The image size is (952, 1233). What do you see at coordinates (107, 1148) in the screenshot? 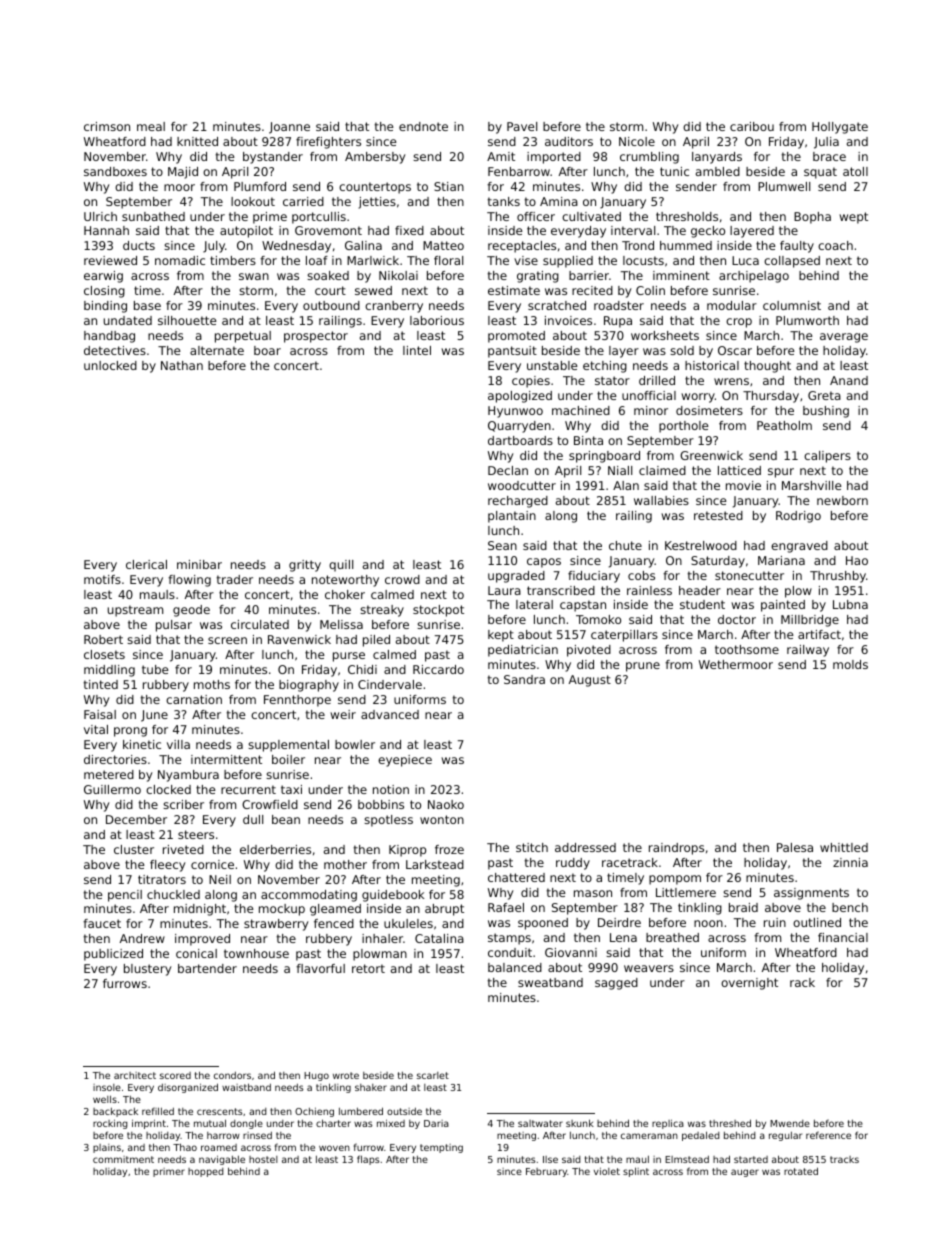
I see `plains` at bounding box center [107, 1148].
